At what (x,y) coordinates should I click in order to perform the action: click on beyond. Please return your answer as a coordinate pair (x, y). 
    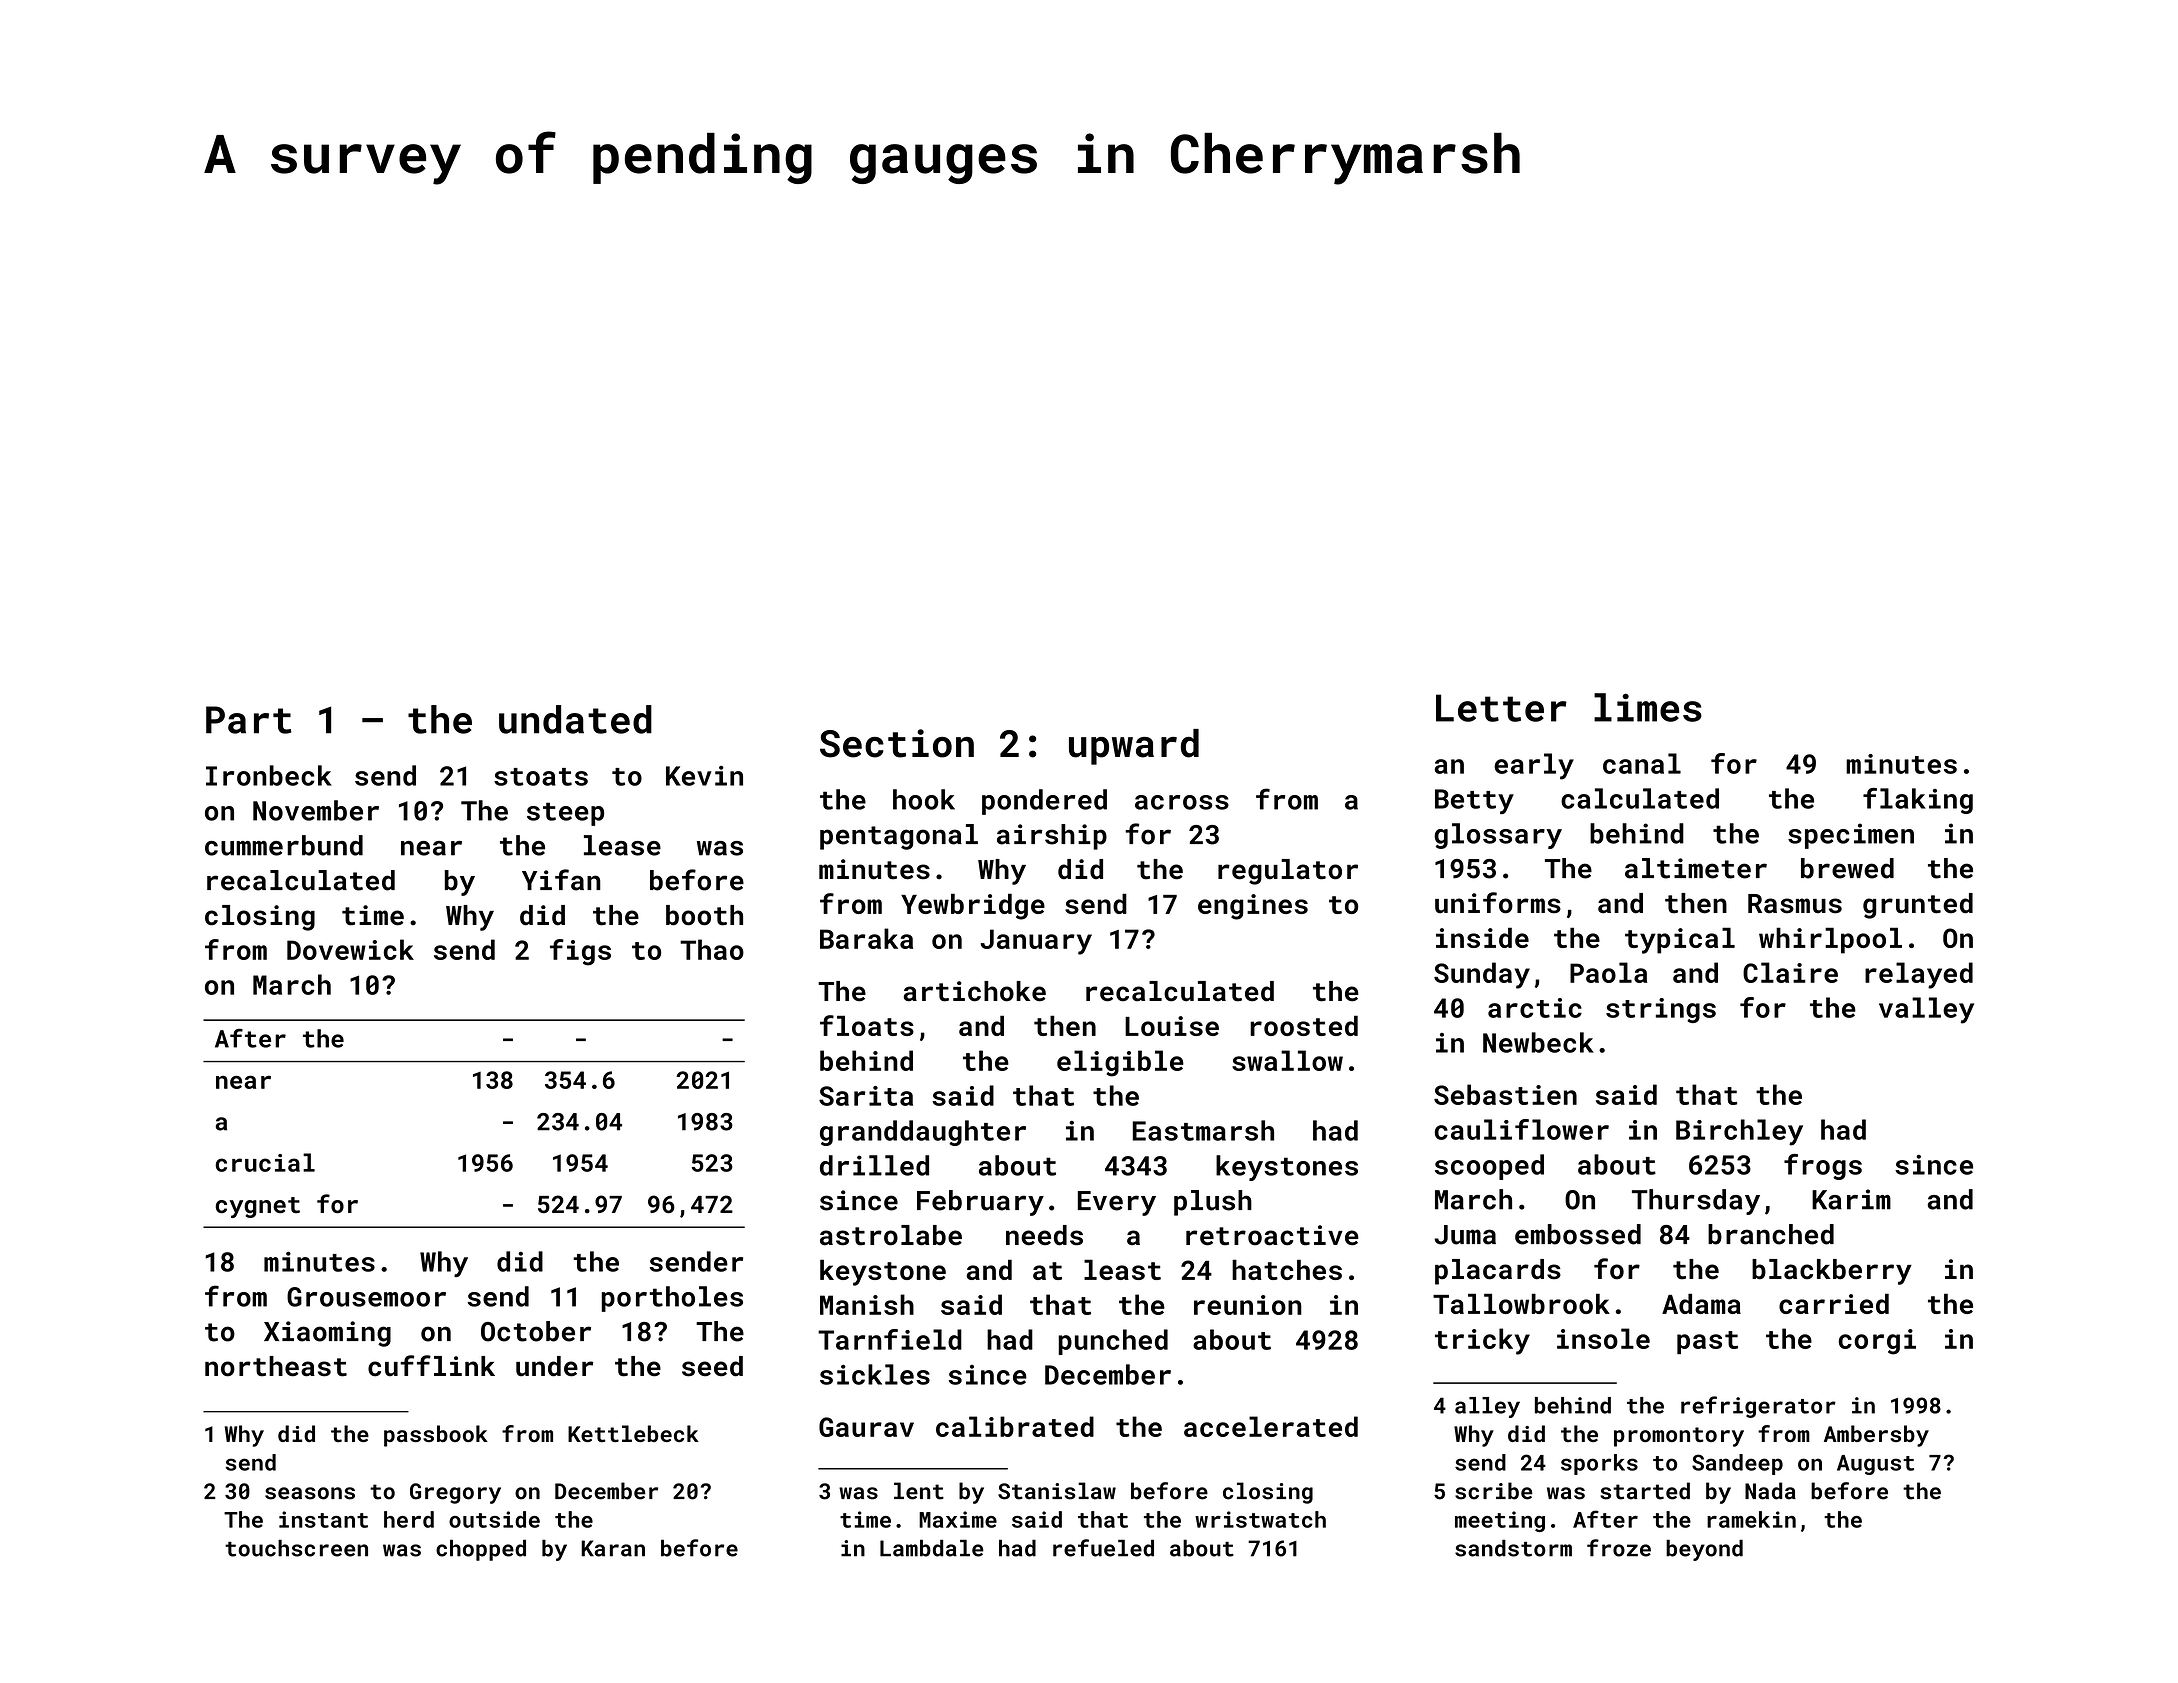
    Looking at the image, I should click on (1704, 1550).
